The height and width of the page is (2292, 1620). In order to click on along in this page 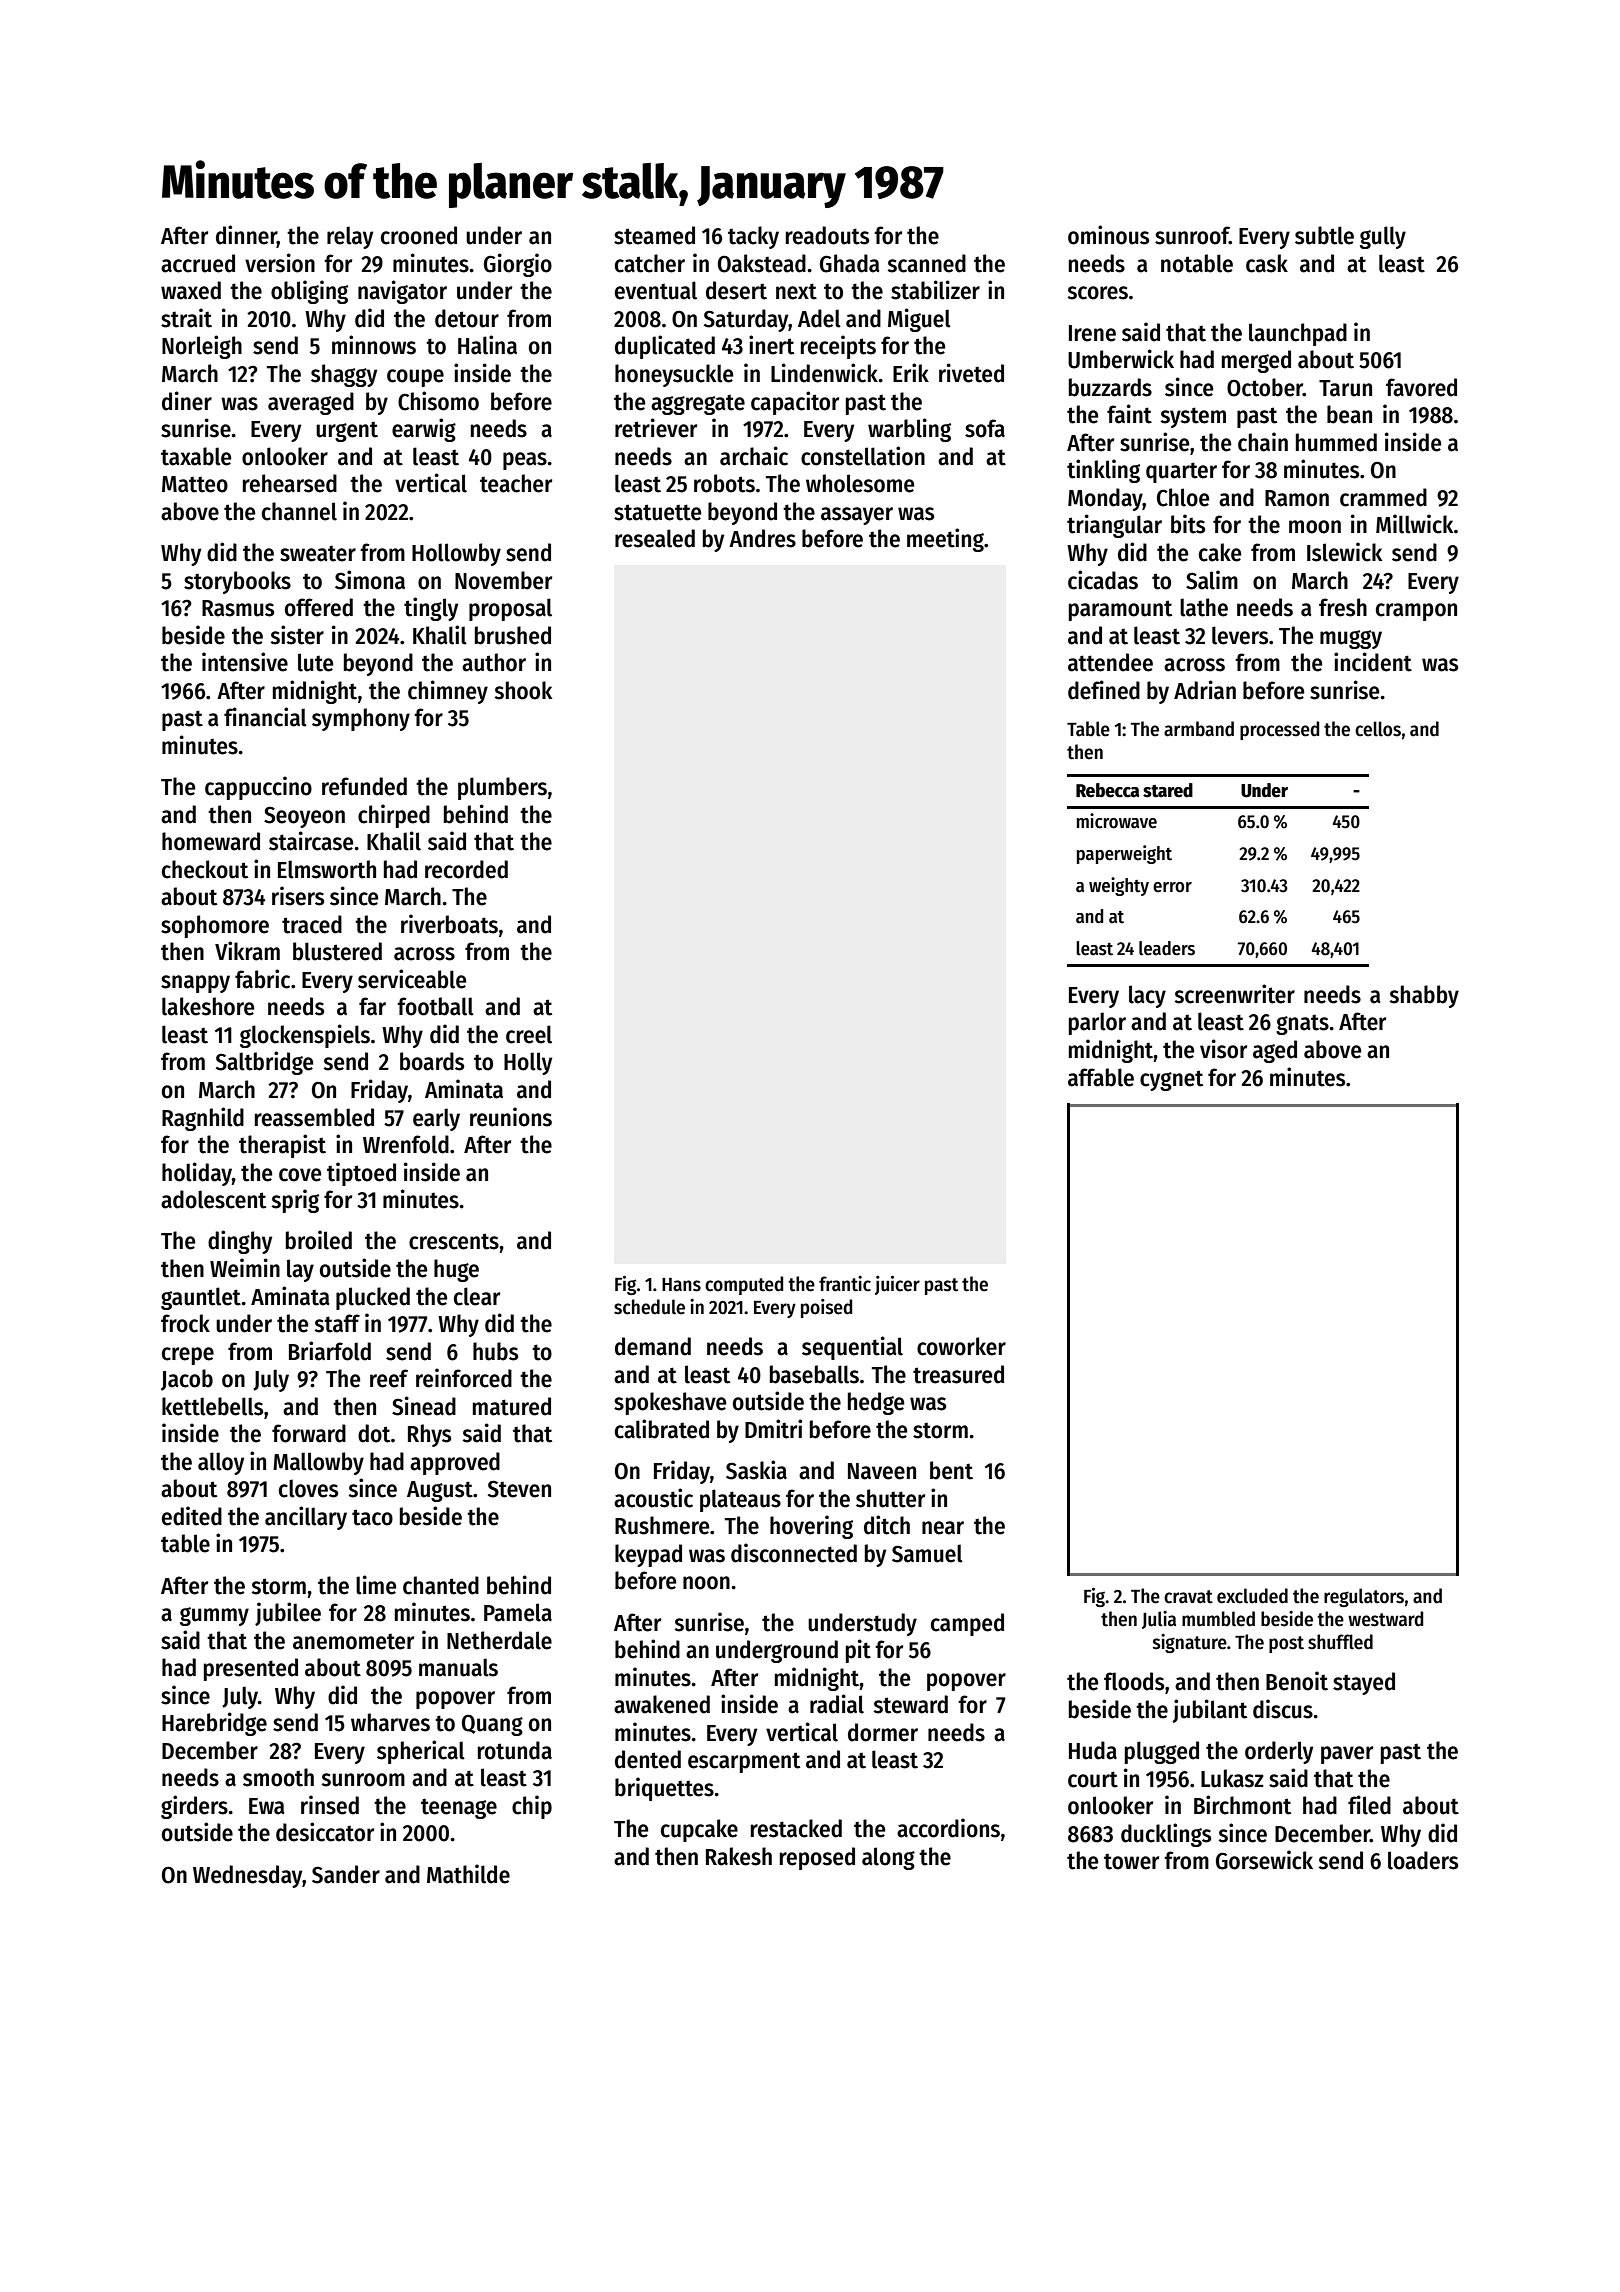, I will do `click(888, 1858)`.
